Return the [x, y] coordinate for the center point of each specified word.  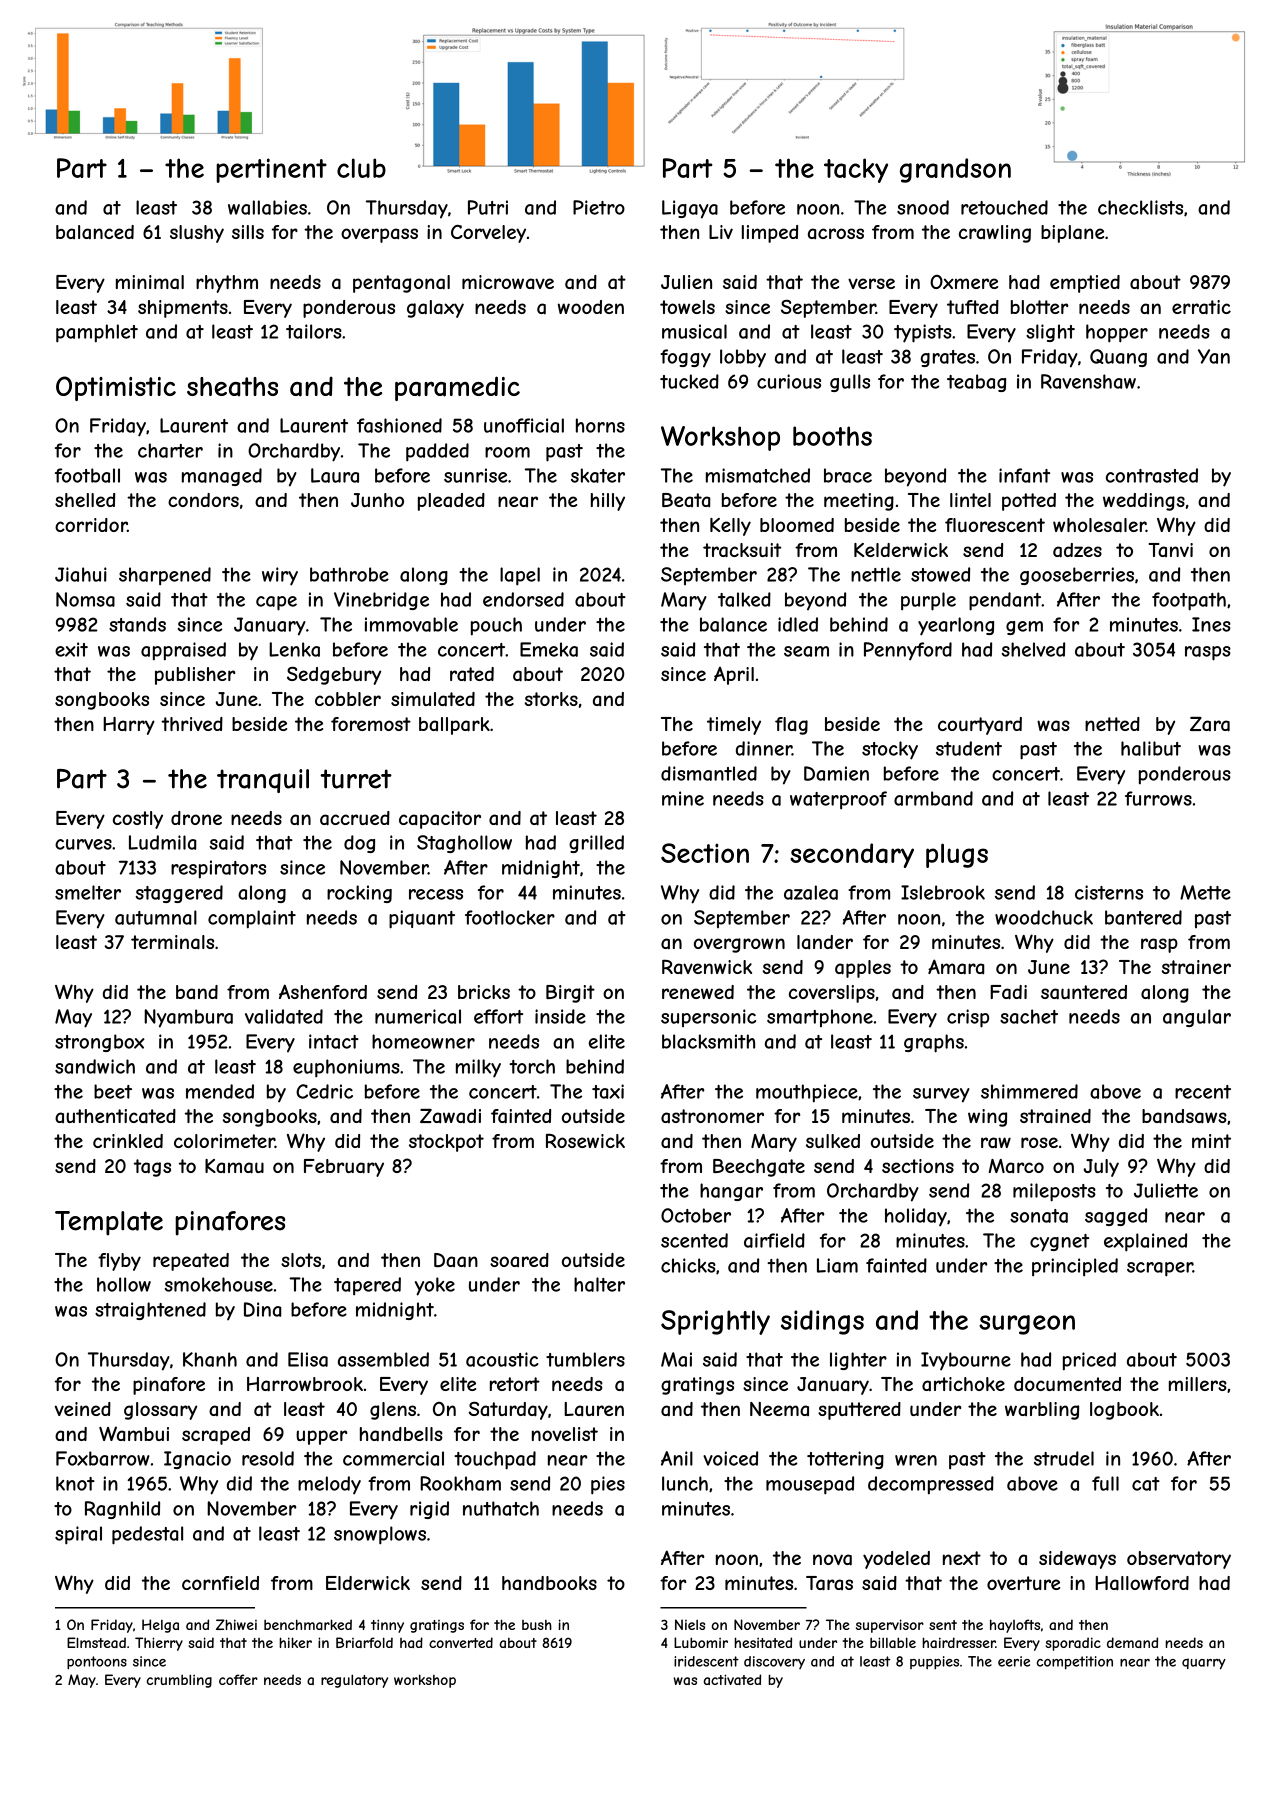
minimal [150, 282]
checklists [1140, 207]
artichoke [963, 1384]
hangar [731, 1192]
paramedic [457, 388]
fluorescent [995, 525]
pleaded [451, 502]
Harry [129, 726]
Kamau [234, 1166]
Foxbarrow [103, 1458]
